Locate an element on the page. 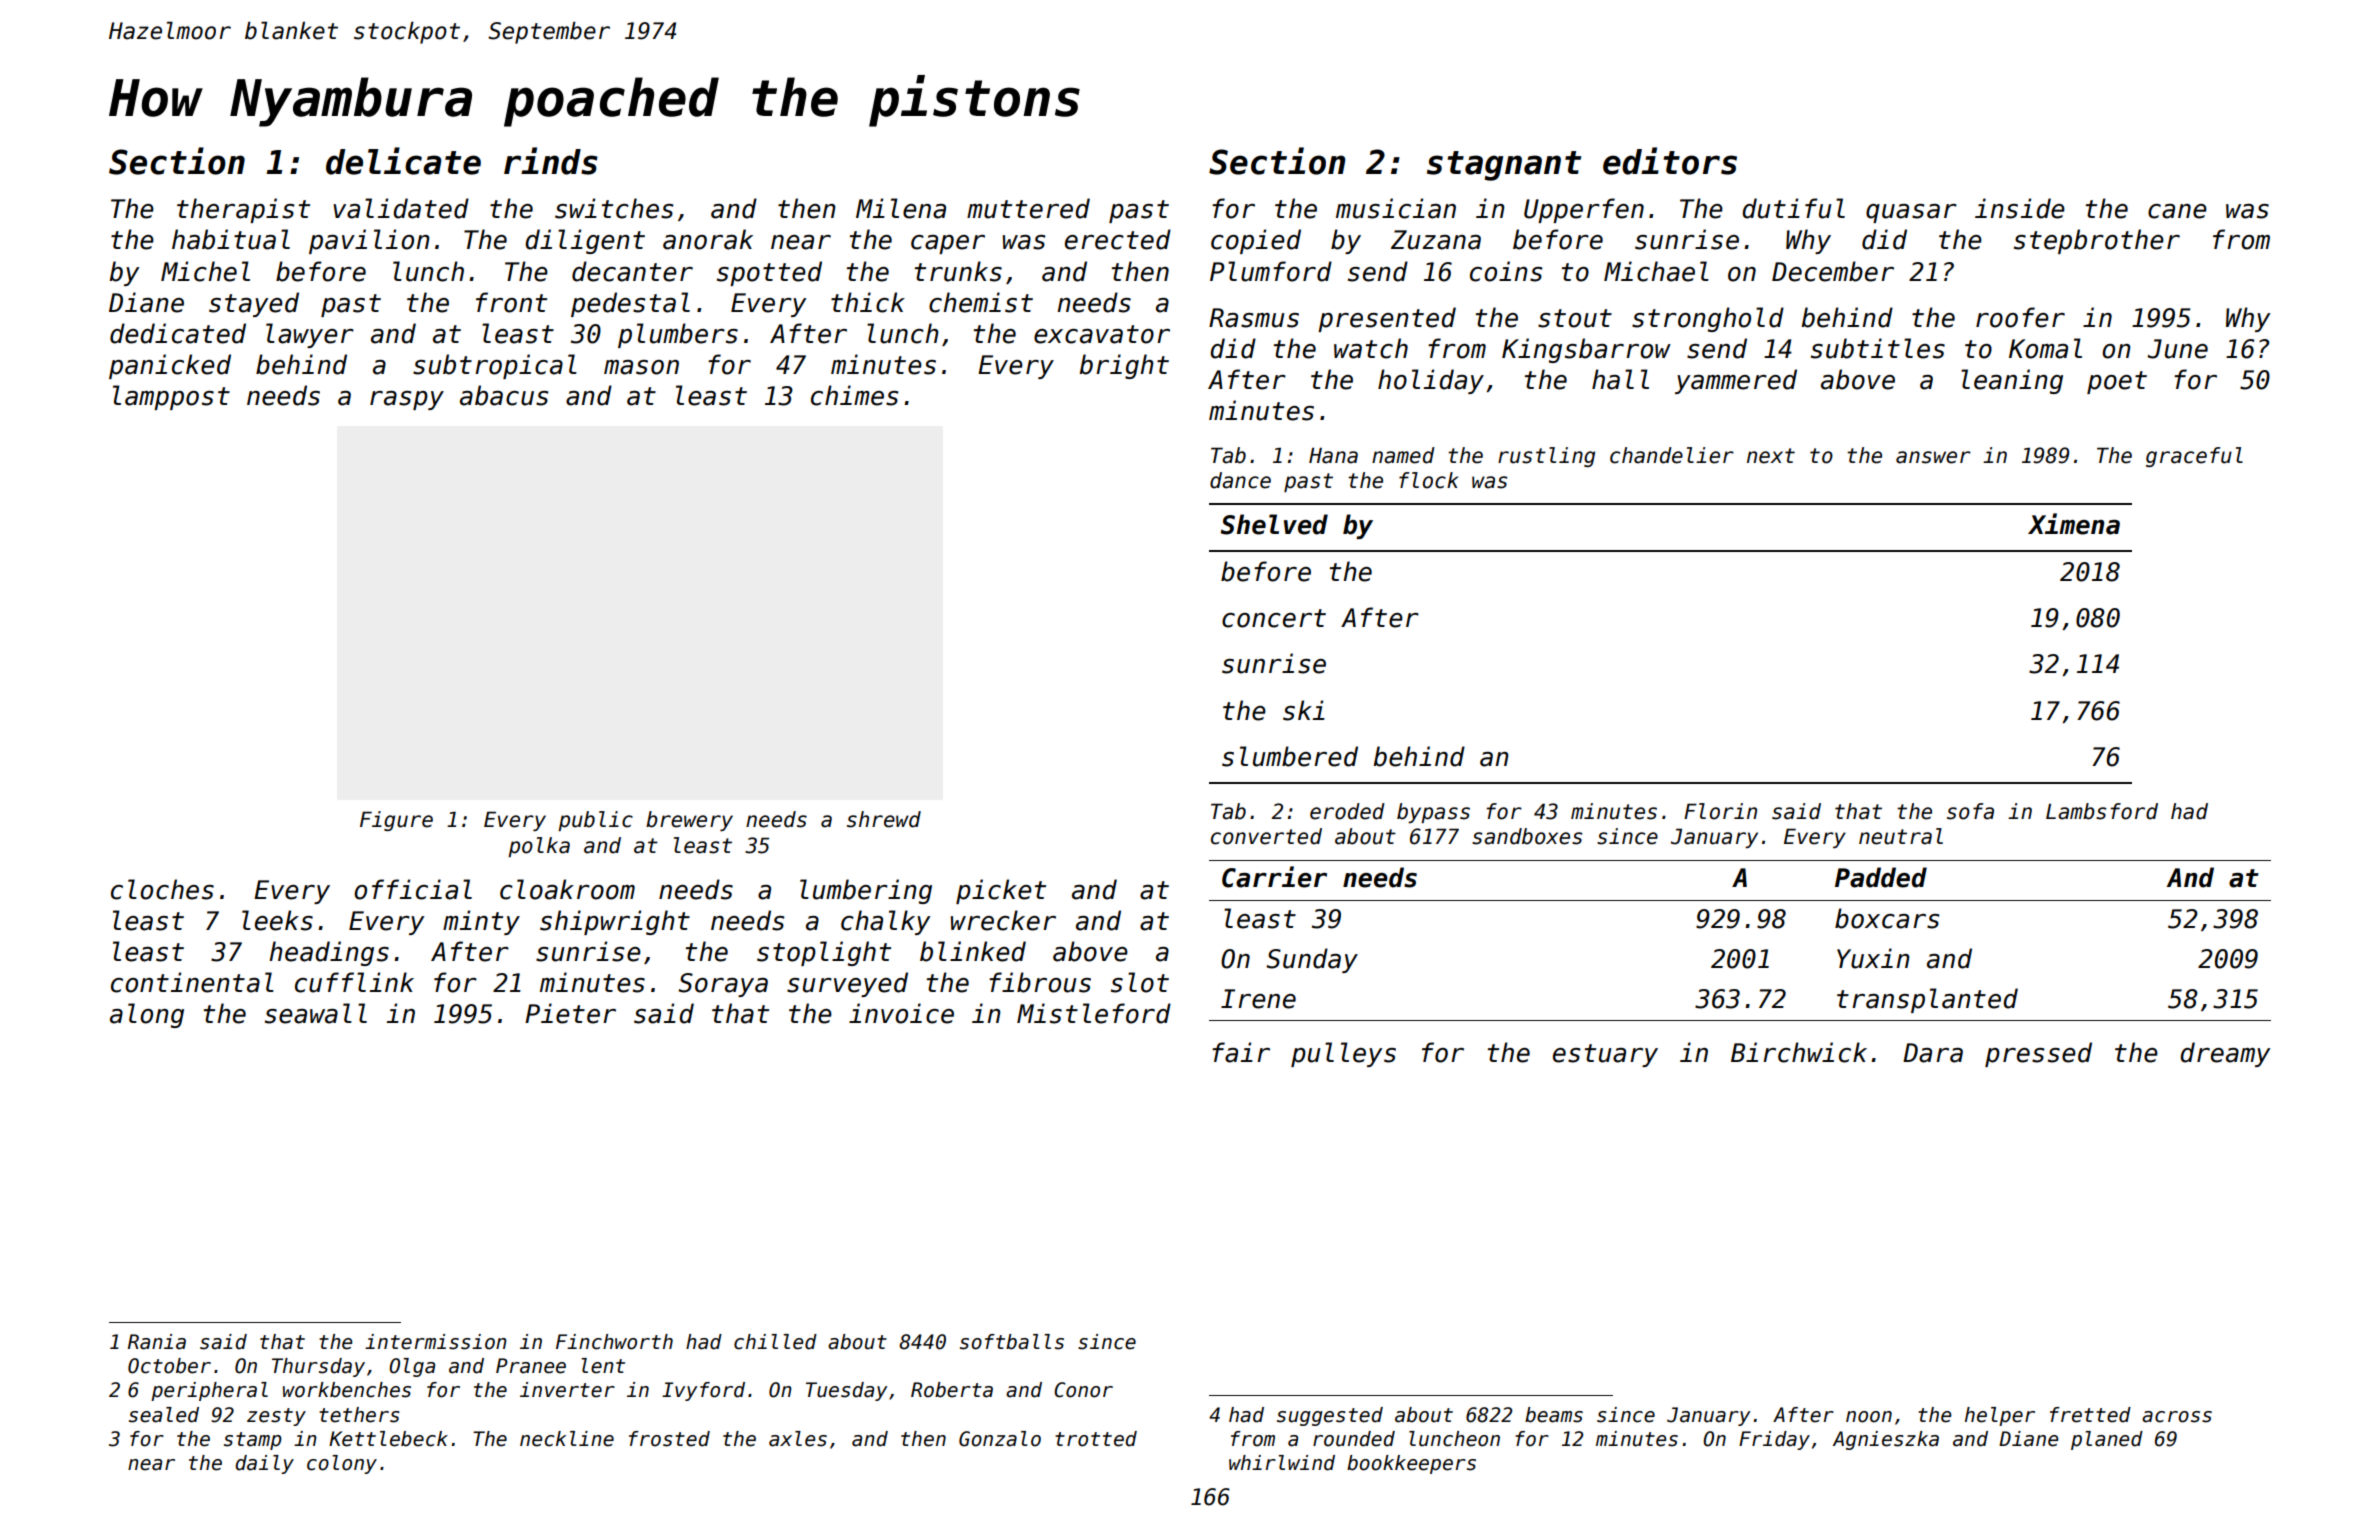 This page has height=1540, width=2380. invoice is located at coordinates (901, 1013).
